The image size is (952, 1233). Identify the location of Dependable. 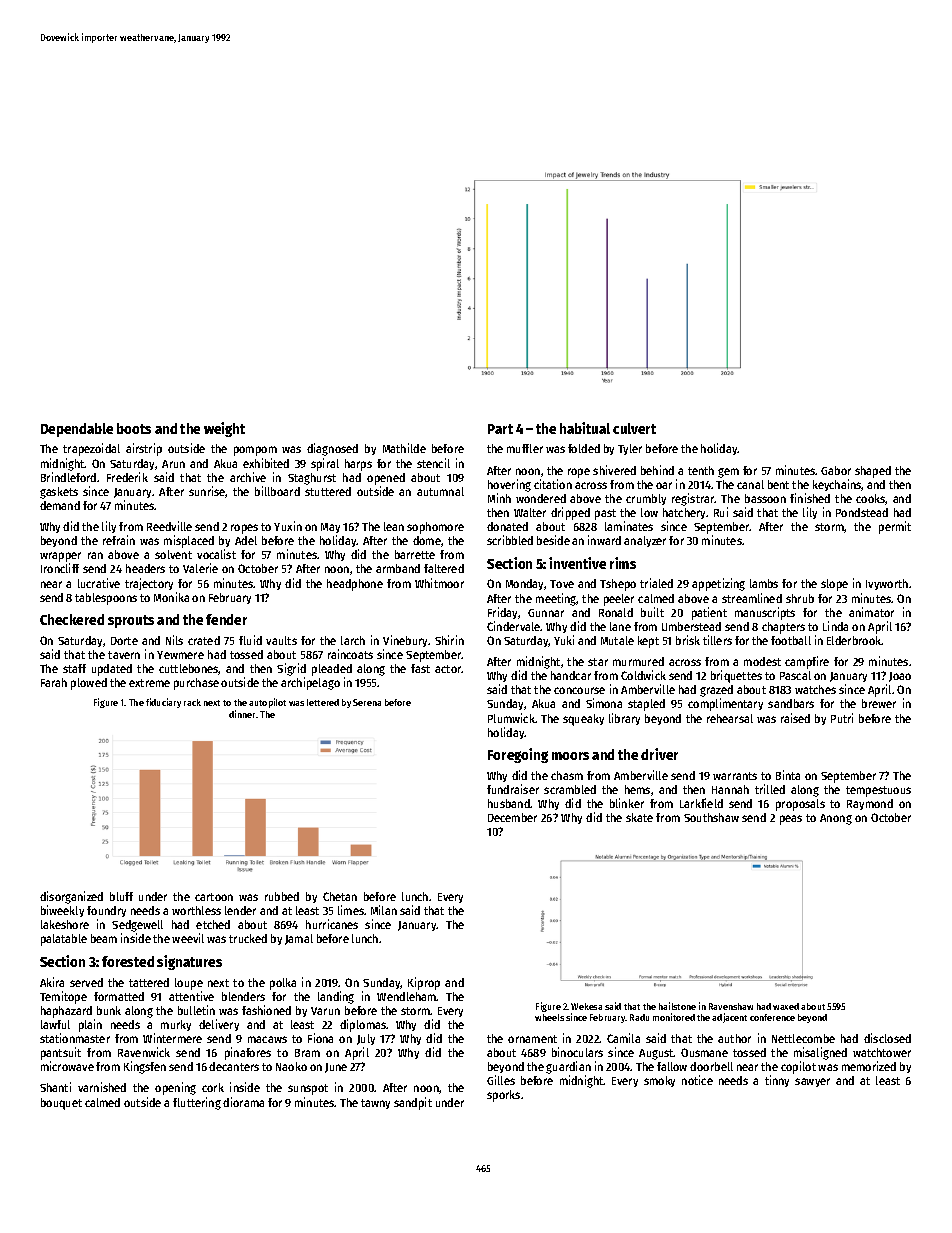
(77, 430).
